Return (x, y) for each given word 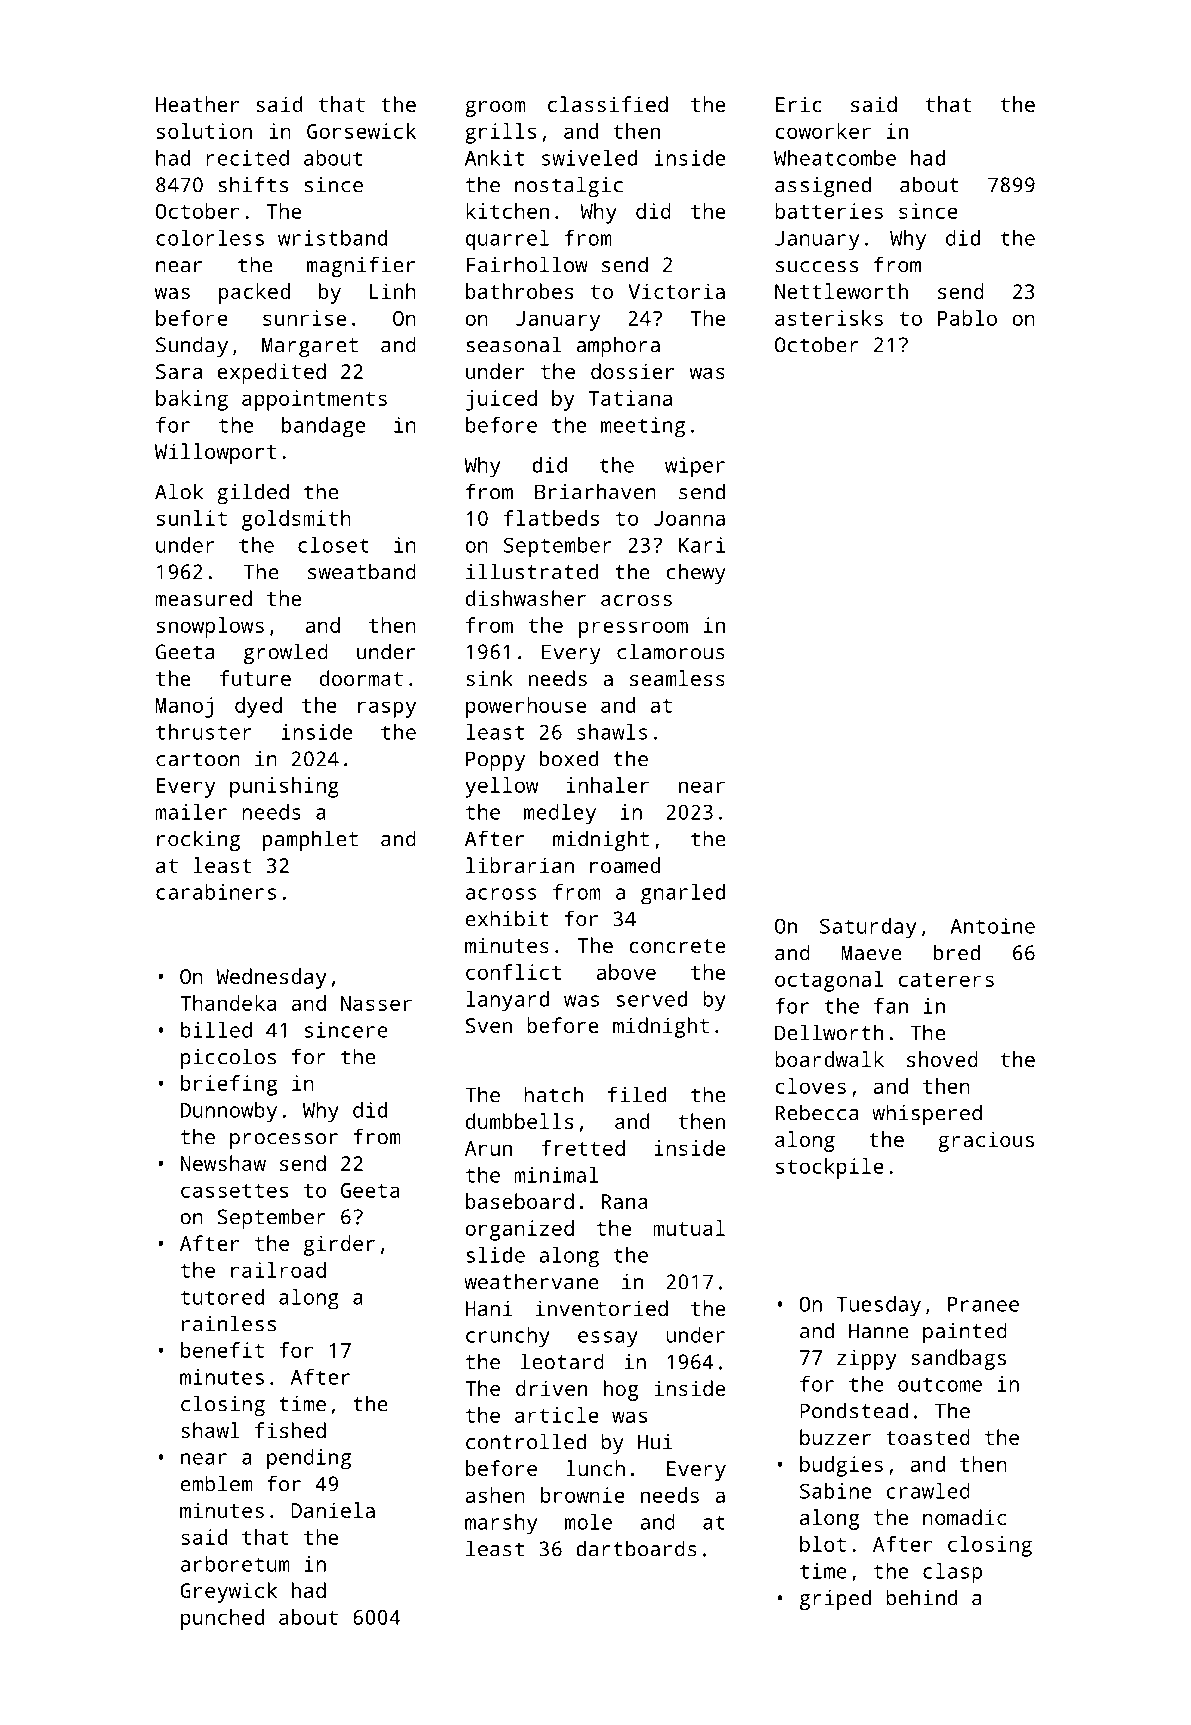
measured (203, 598)
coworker (823, 131)
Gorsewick (361, 131)
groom (495, 109)
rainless (229, 1323)
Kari (702, 545)
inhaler (608, 785)
